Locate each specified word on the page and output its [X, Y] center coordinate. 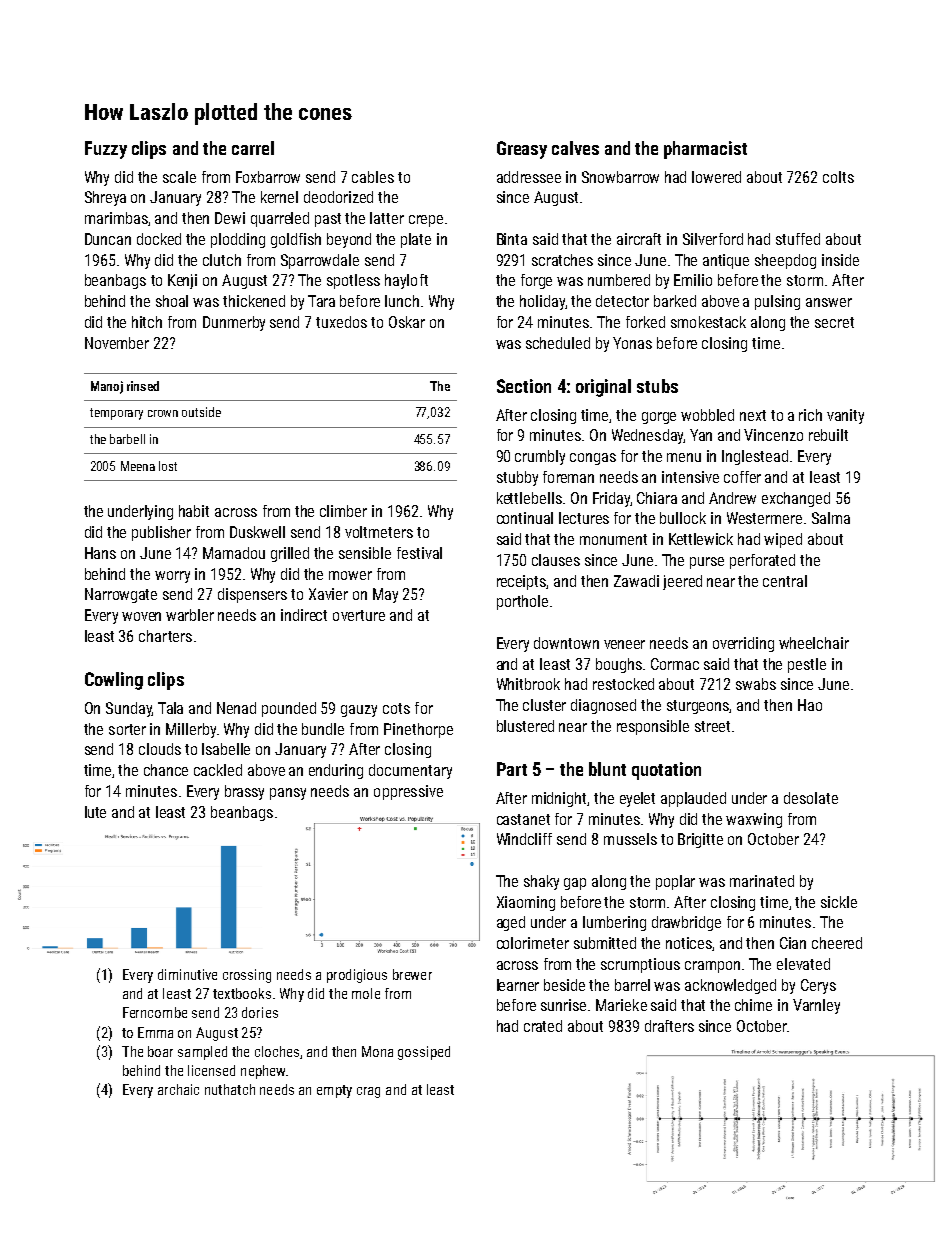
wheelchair [814, 643]
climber [343, 511]
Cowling [114, 681]
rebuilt [828, 435]
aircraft [639, 239]
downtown [566, 643]
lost [168, 466]
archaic [178, 1089]
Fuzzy [106, 150]
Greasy [522, 150]
